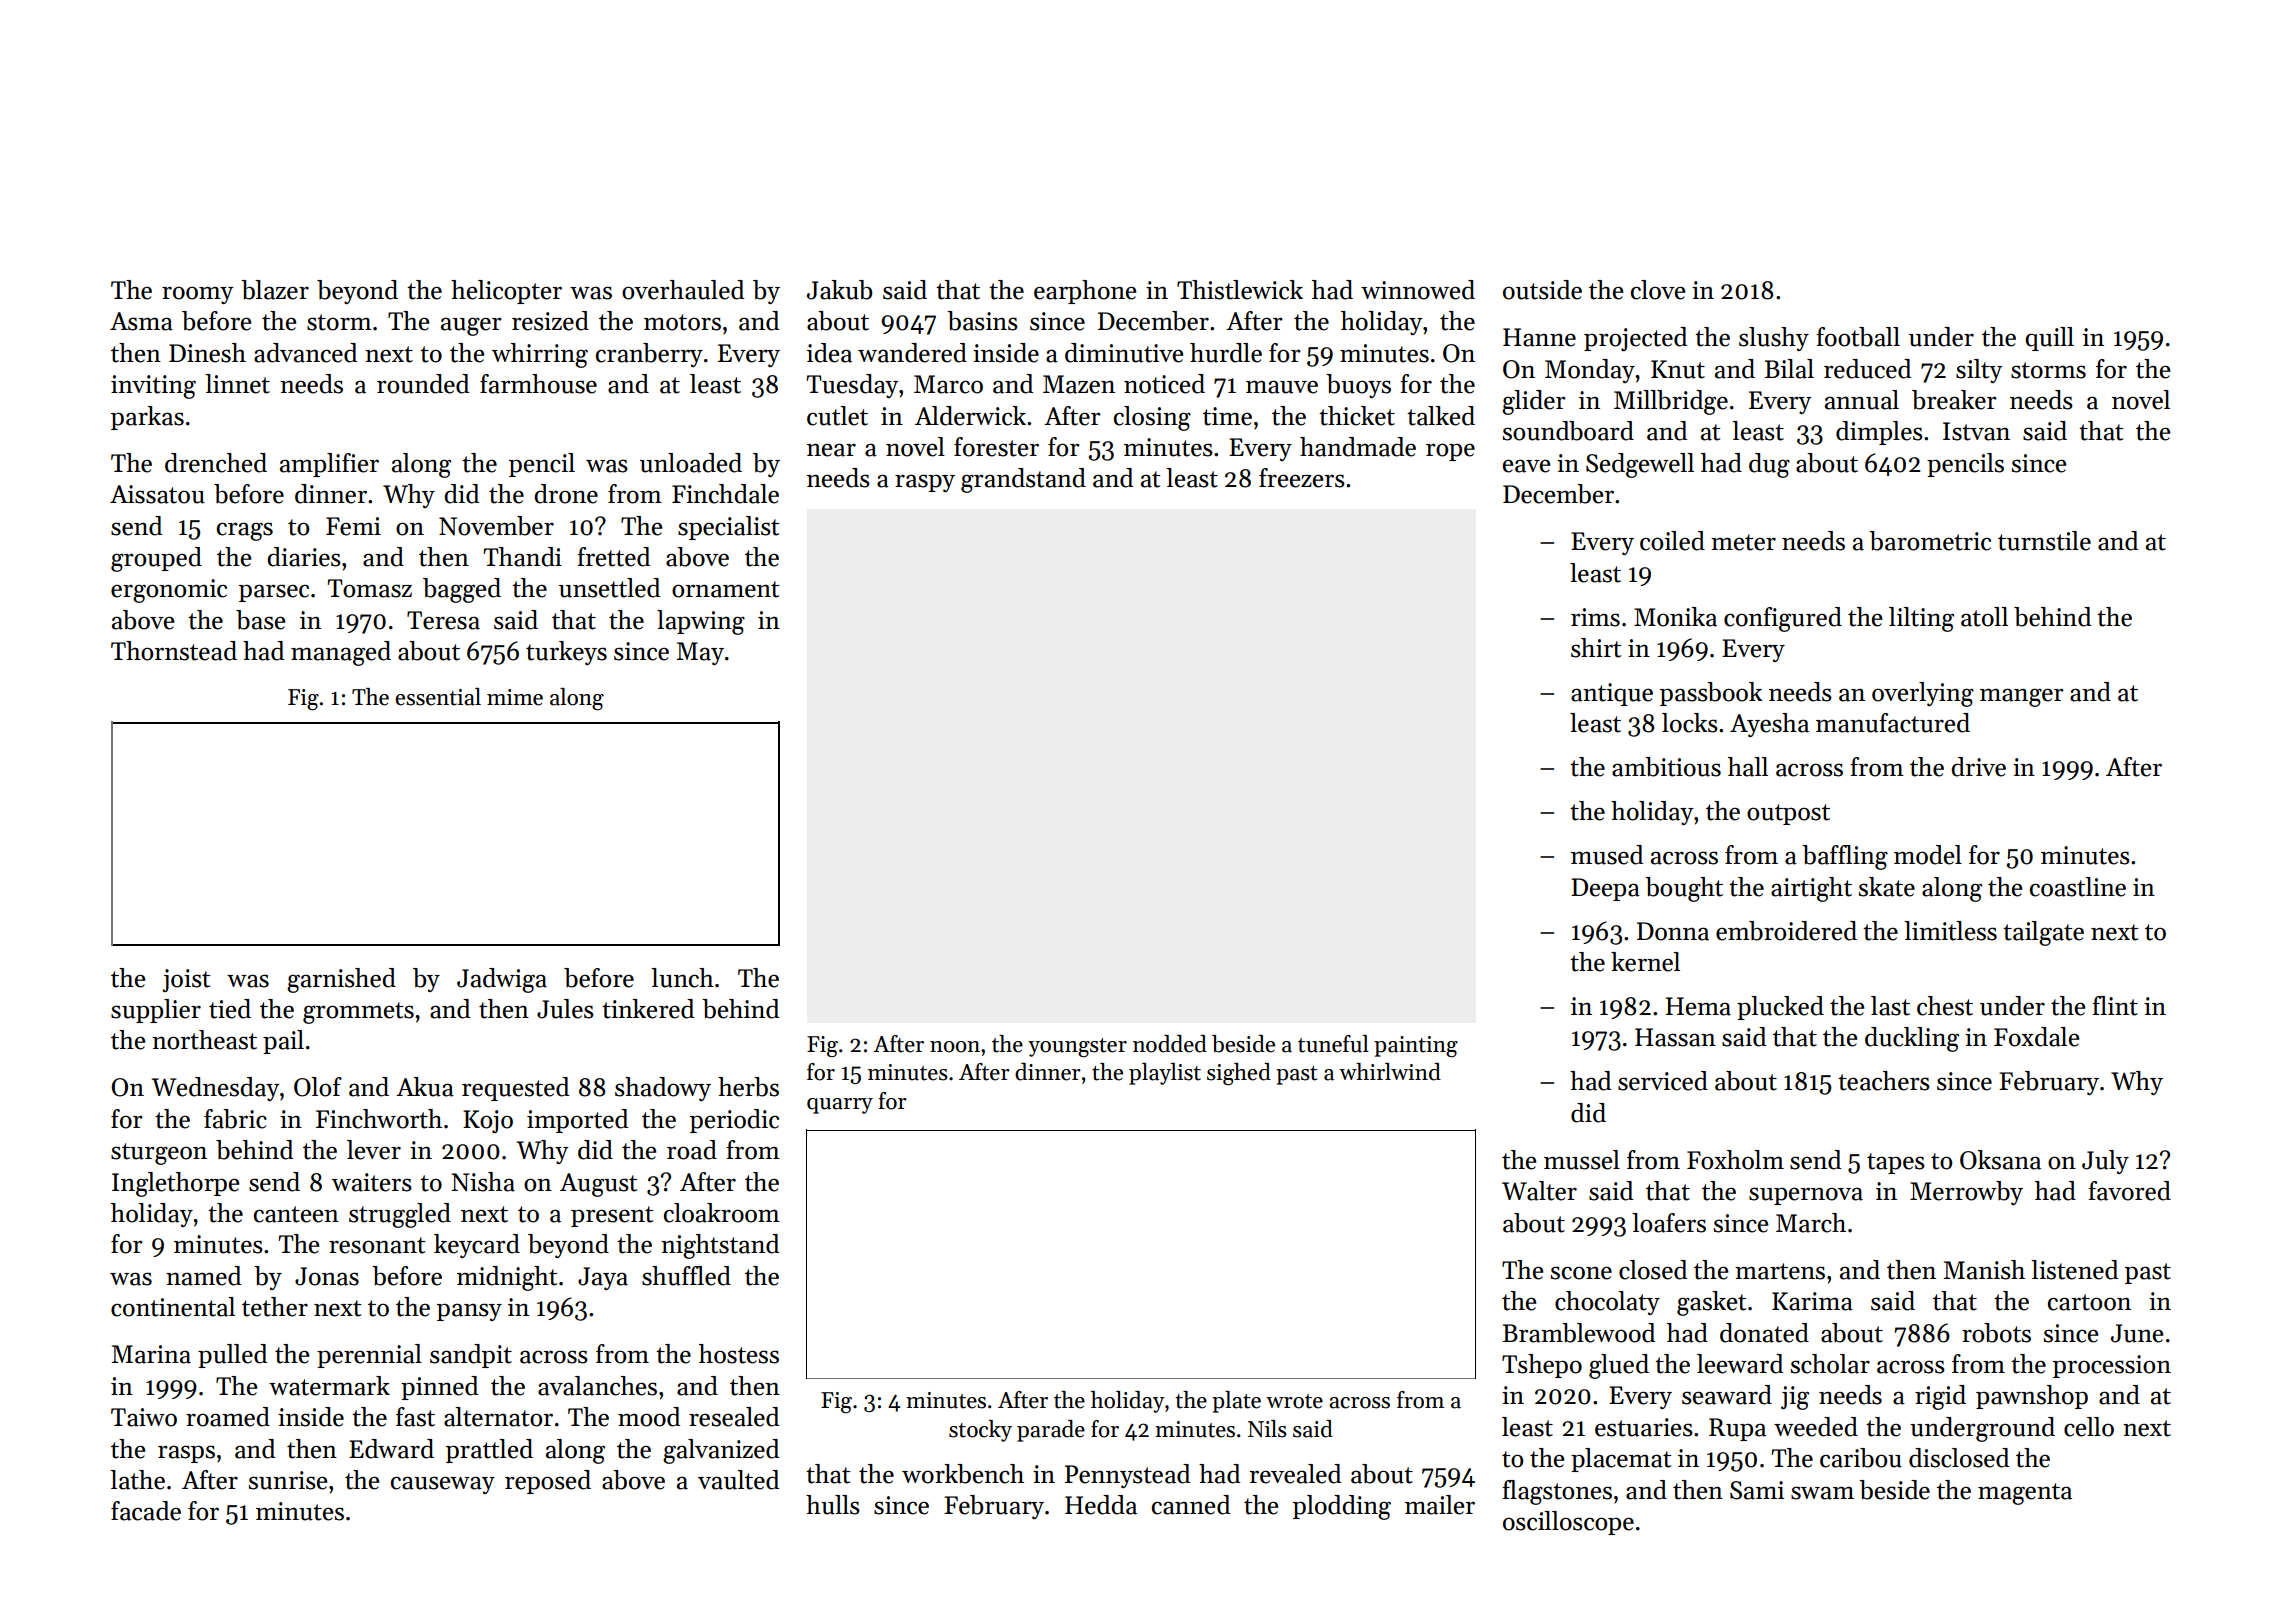  Describe the element at coordinates (831, 450) in the screenshot. I see `near` at that location.
